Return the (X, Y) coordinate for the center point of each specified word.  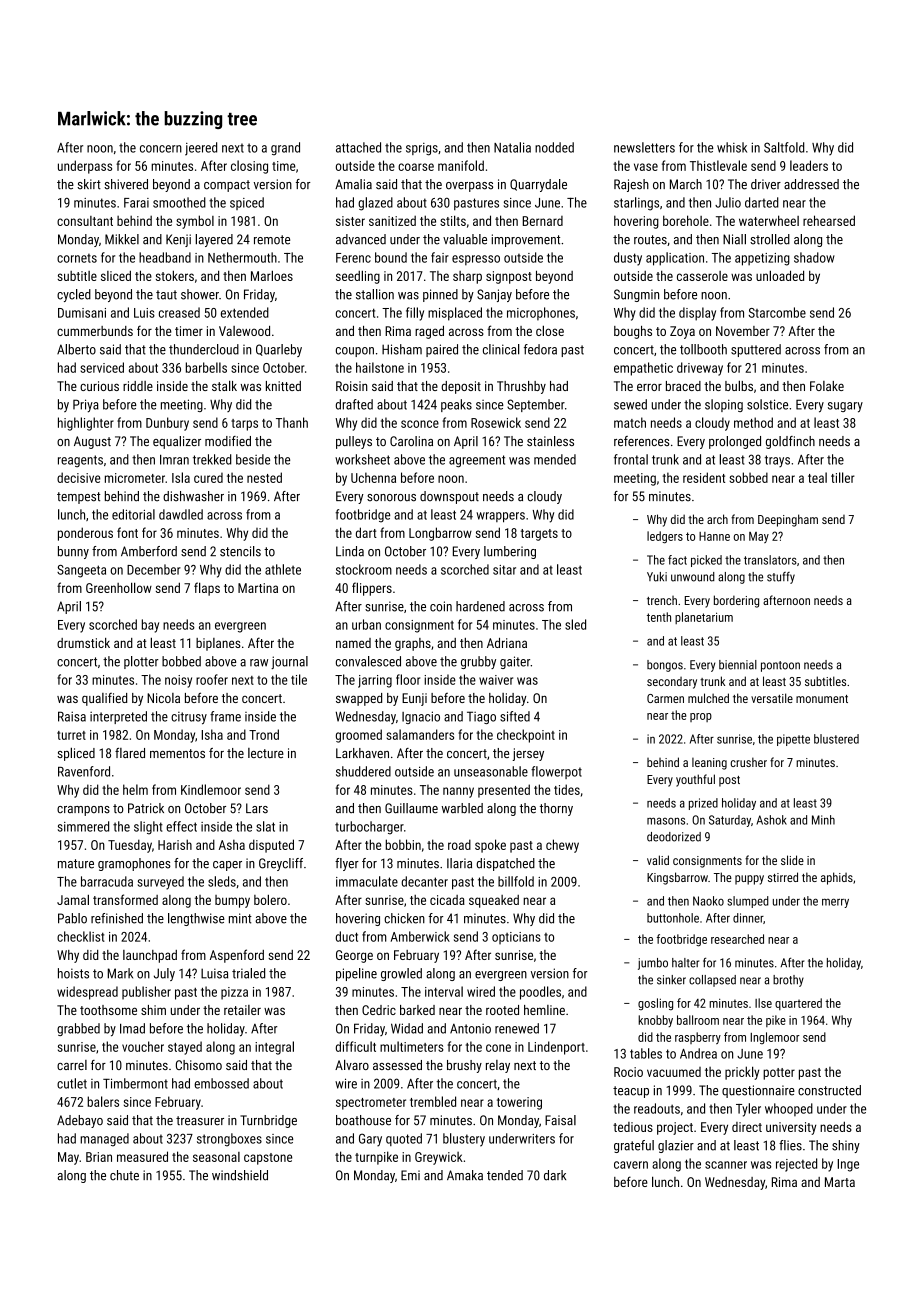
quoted (404, 1139)
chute (124, 1175)
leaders (809, 165)
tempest (79, 498)
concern (161, 149)
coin (441, 606)
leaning (709, 764)
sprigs (422, 149)
